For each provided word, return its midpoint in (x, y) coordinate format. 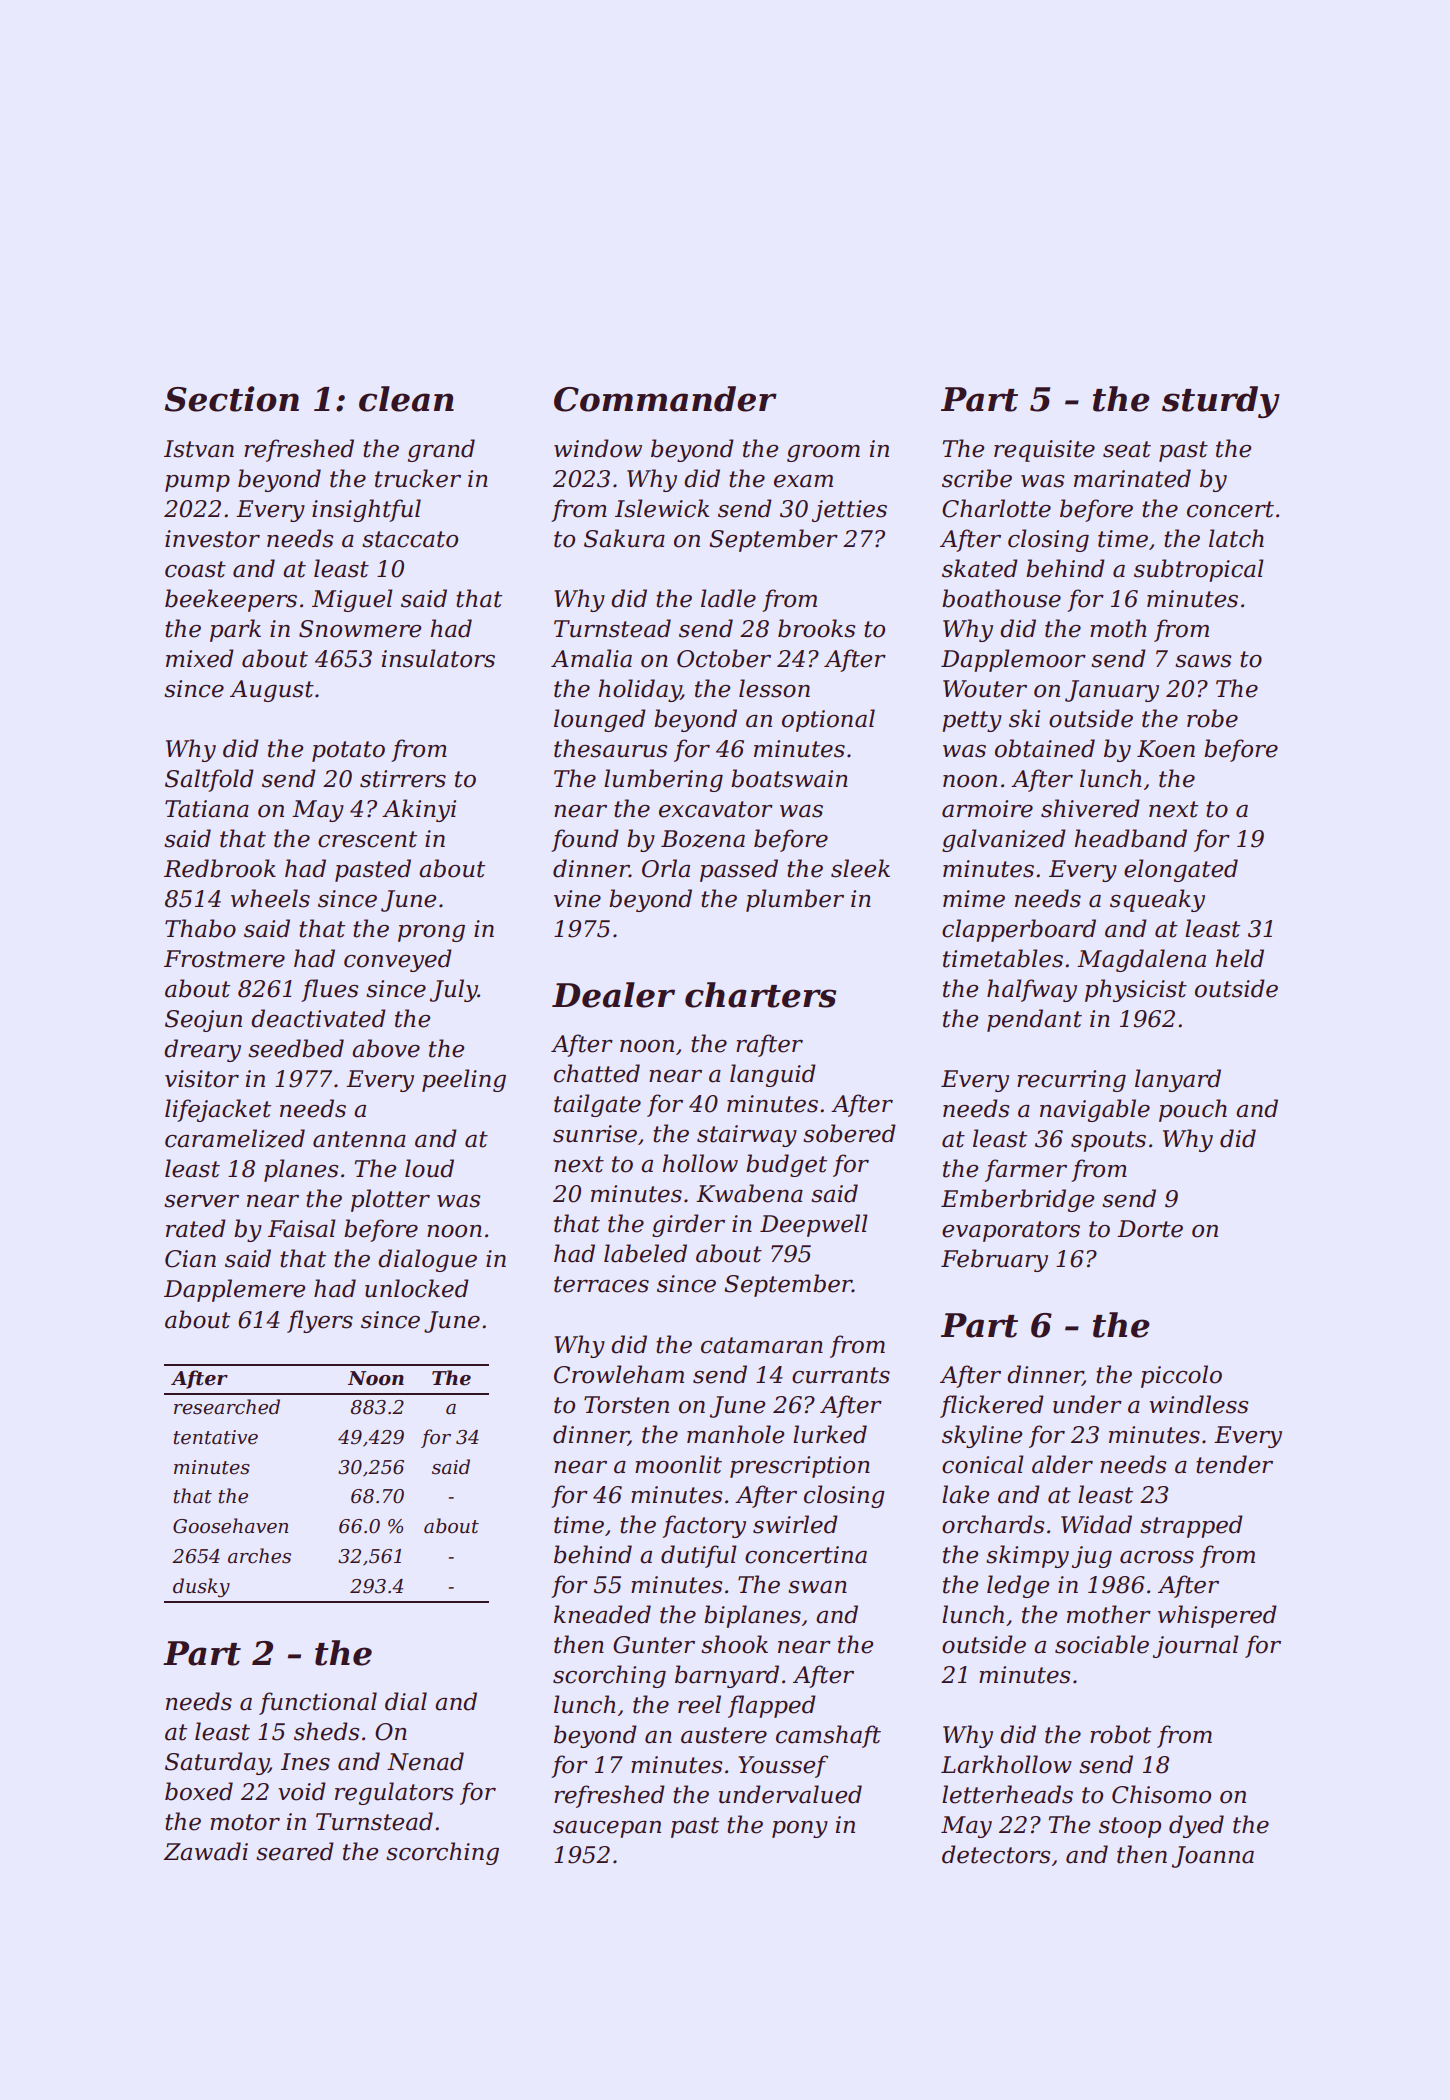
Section (231, 399)
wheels (270, 898)
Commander (665, 399)
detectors (996, 1854)
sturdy (1221, 402)
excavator (716, 809)
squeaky (1157, 900)
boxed (199, 1791)
